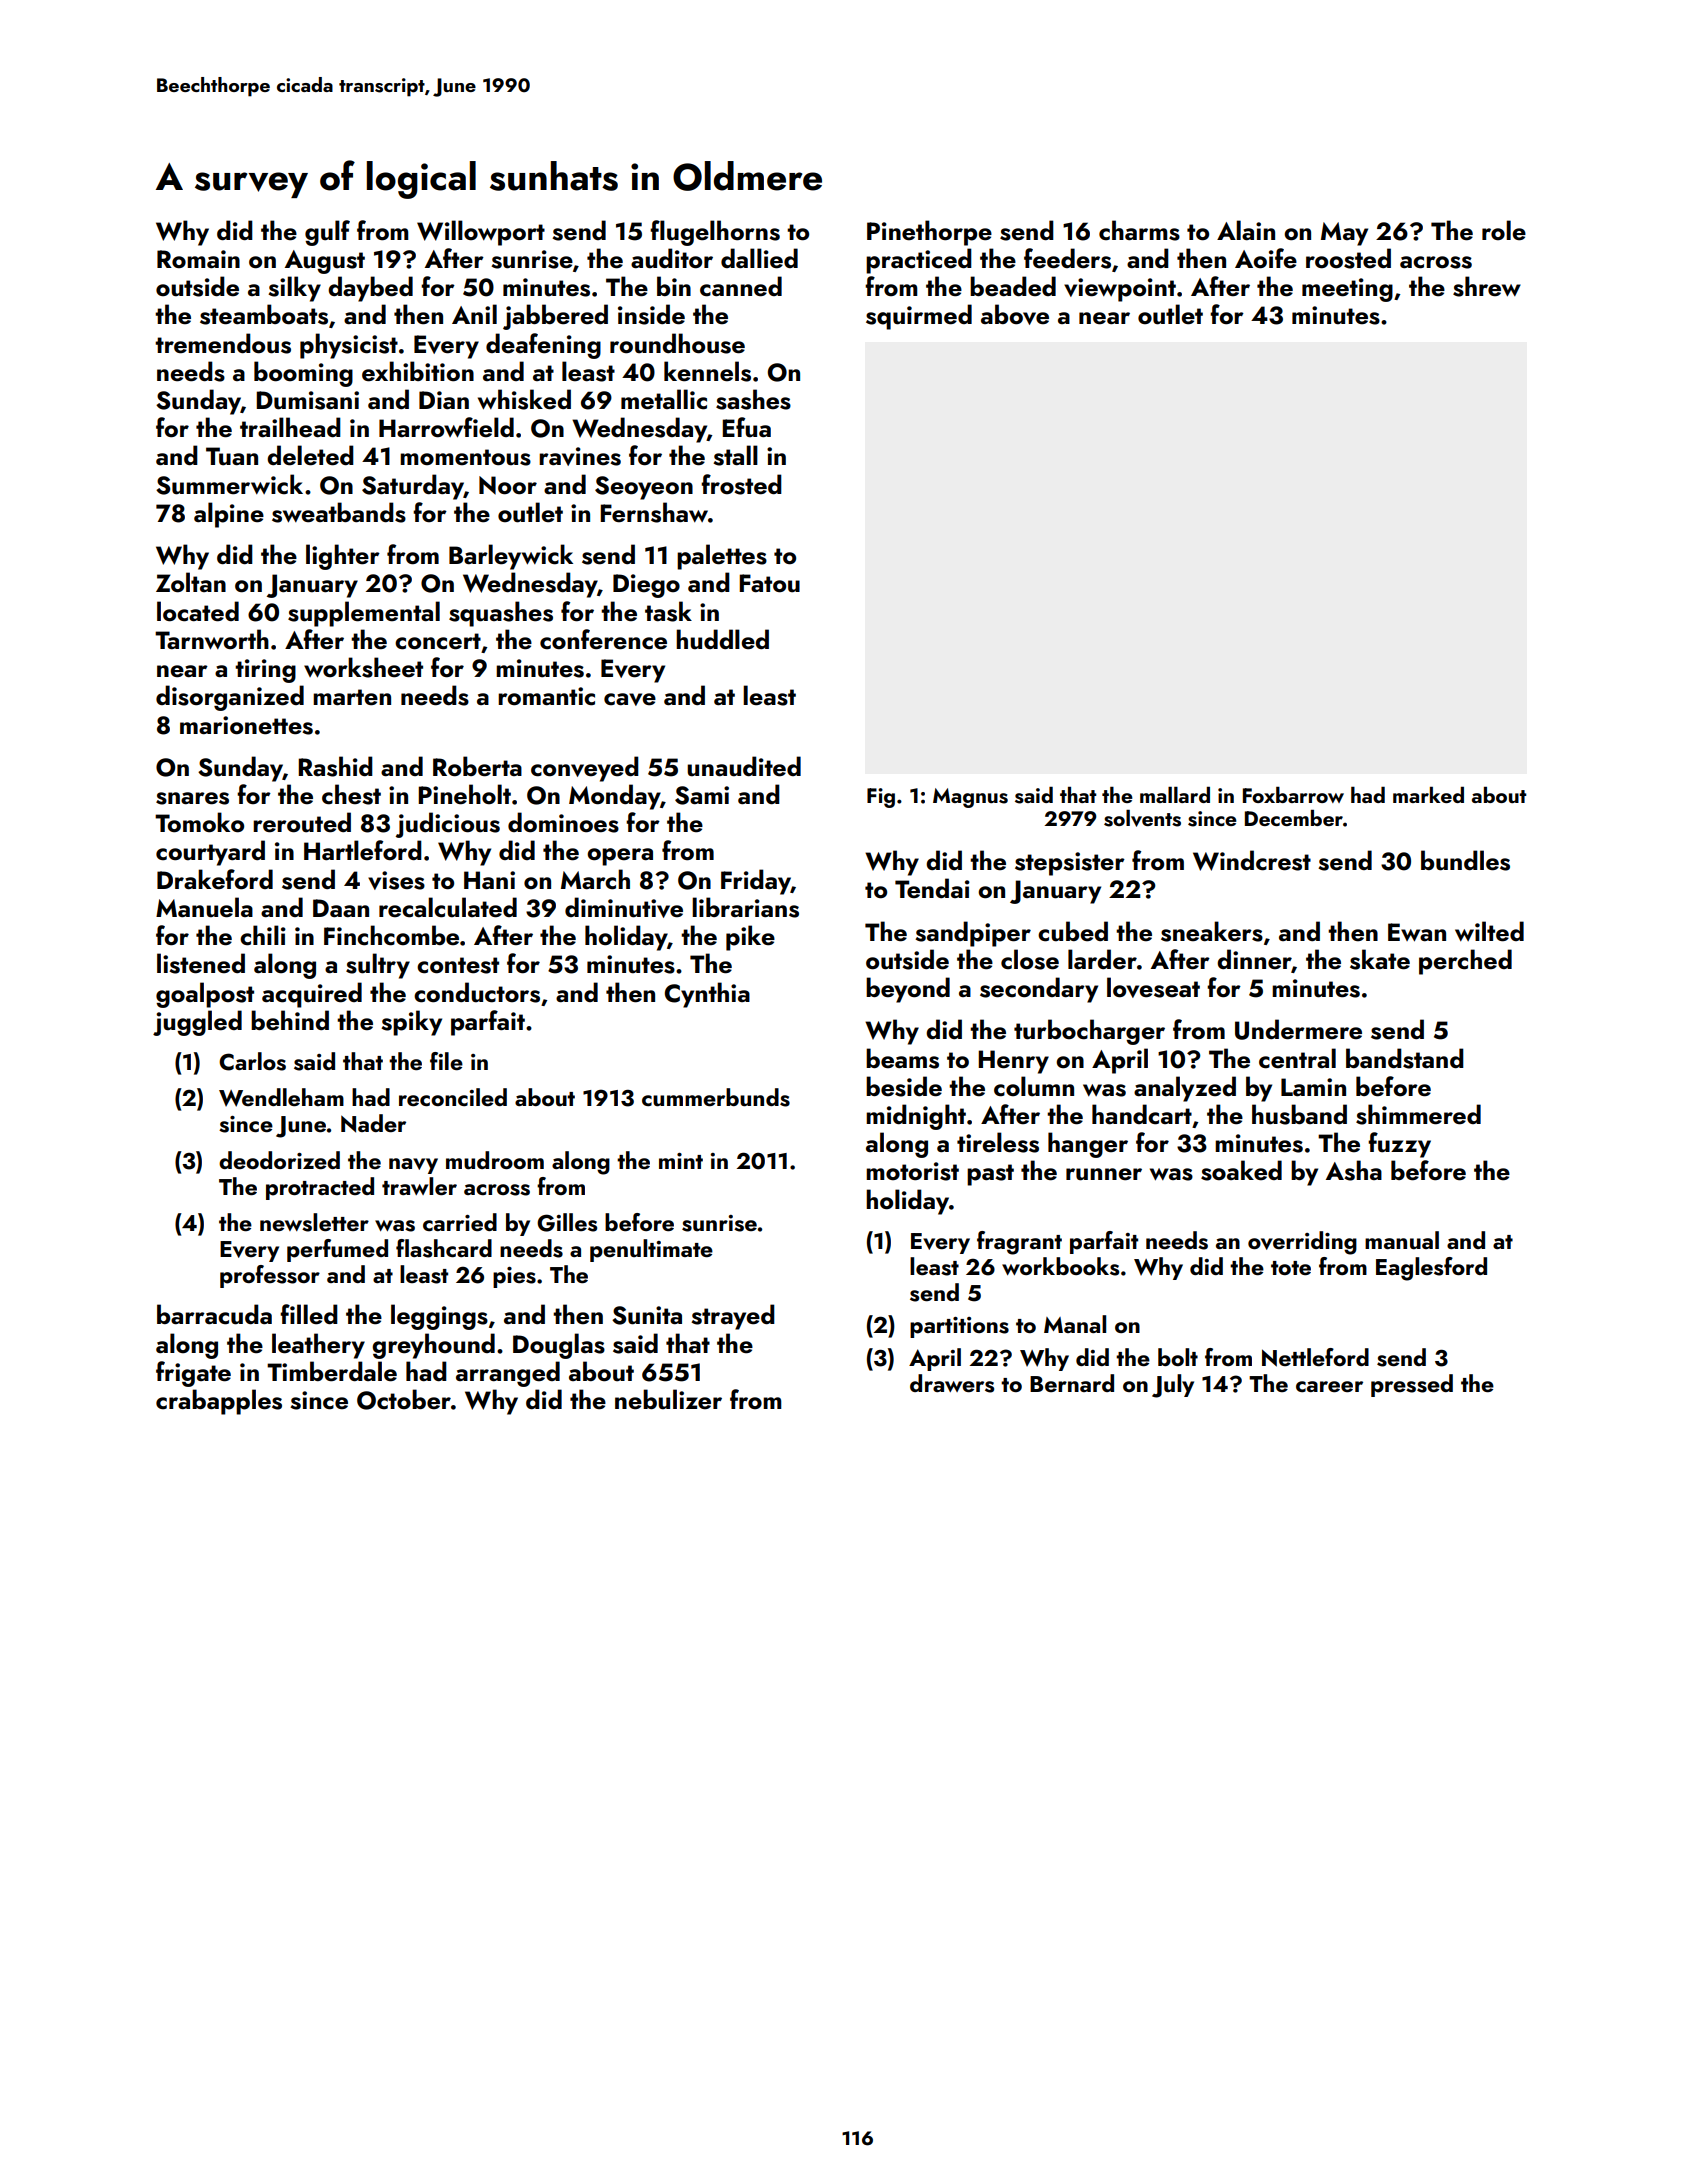  I want to click on file, so click(446, 1061).
